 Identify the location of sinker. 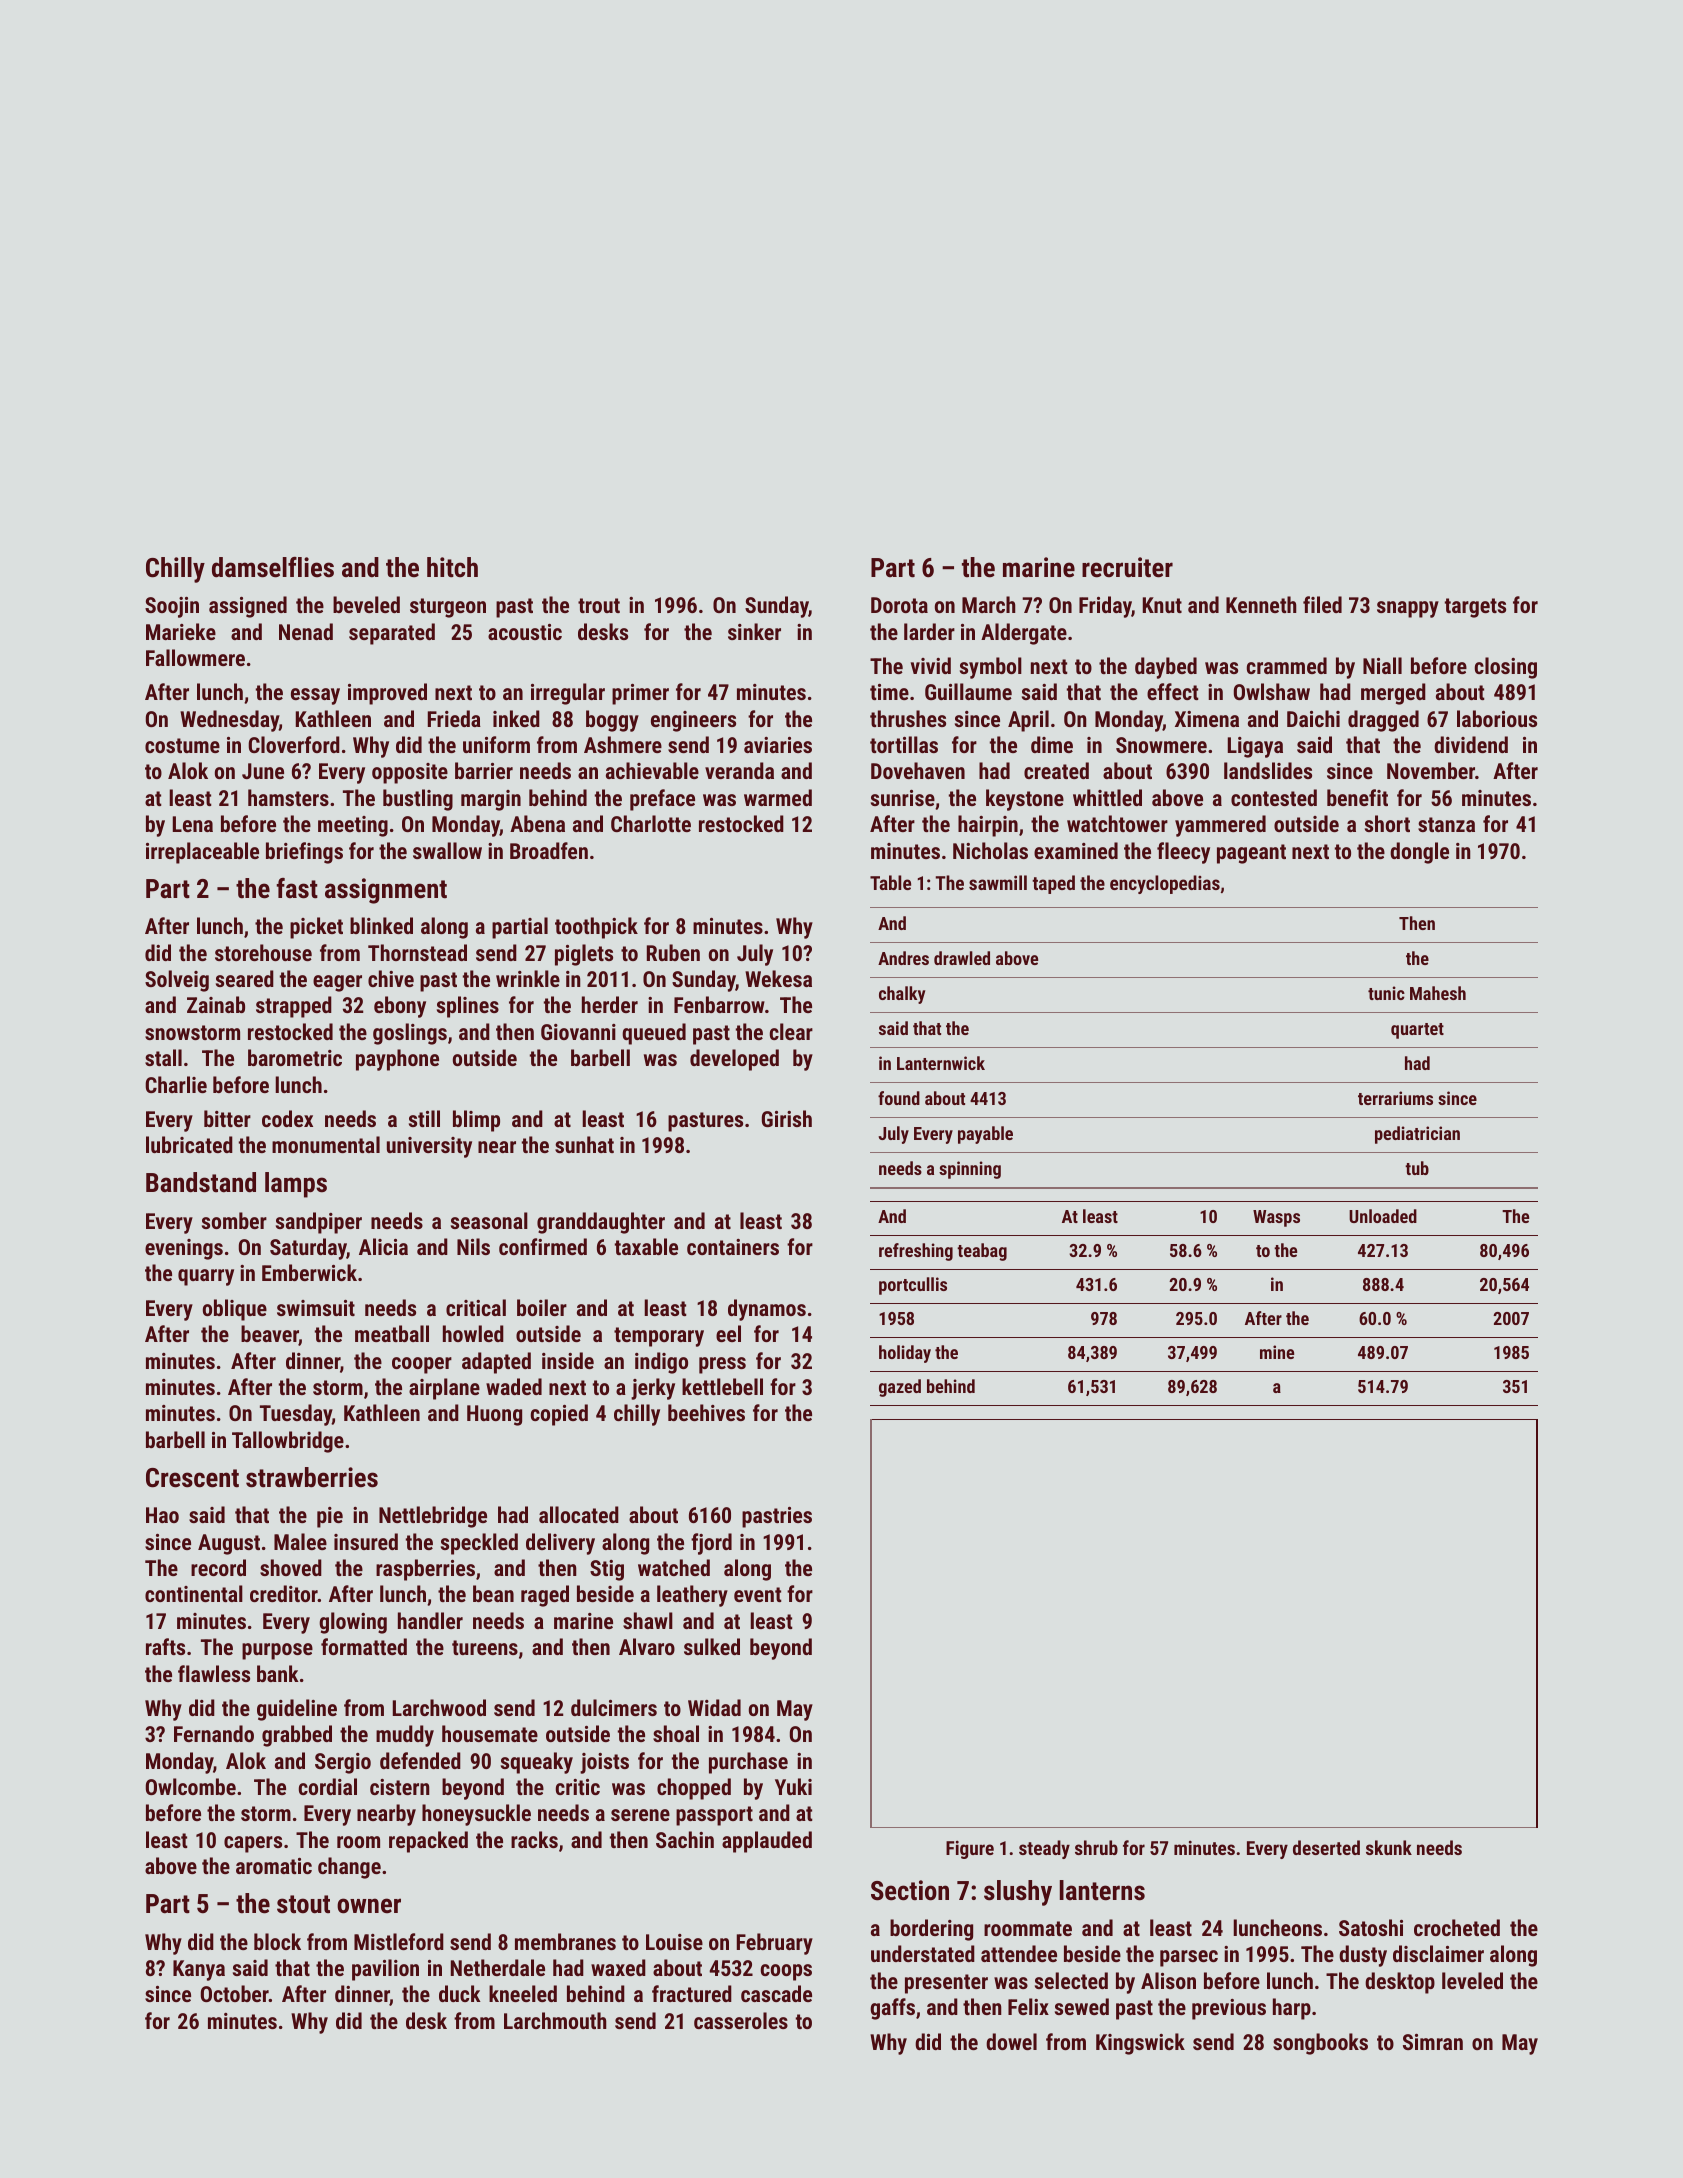
(754, 631).
